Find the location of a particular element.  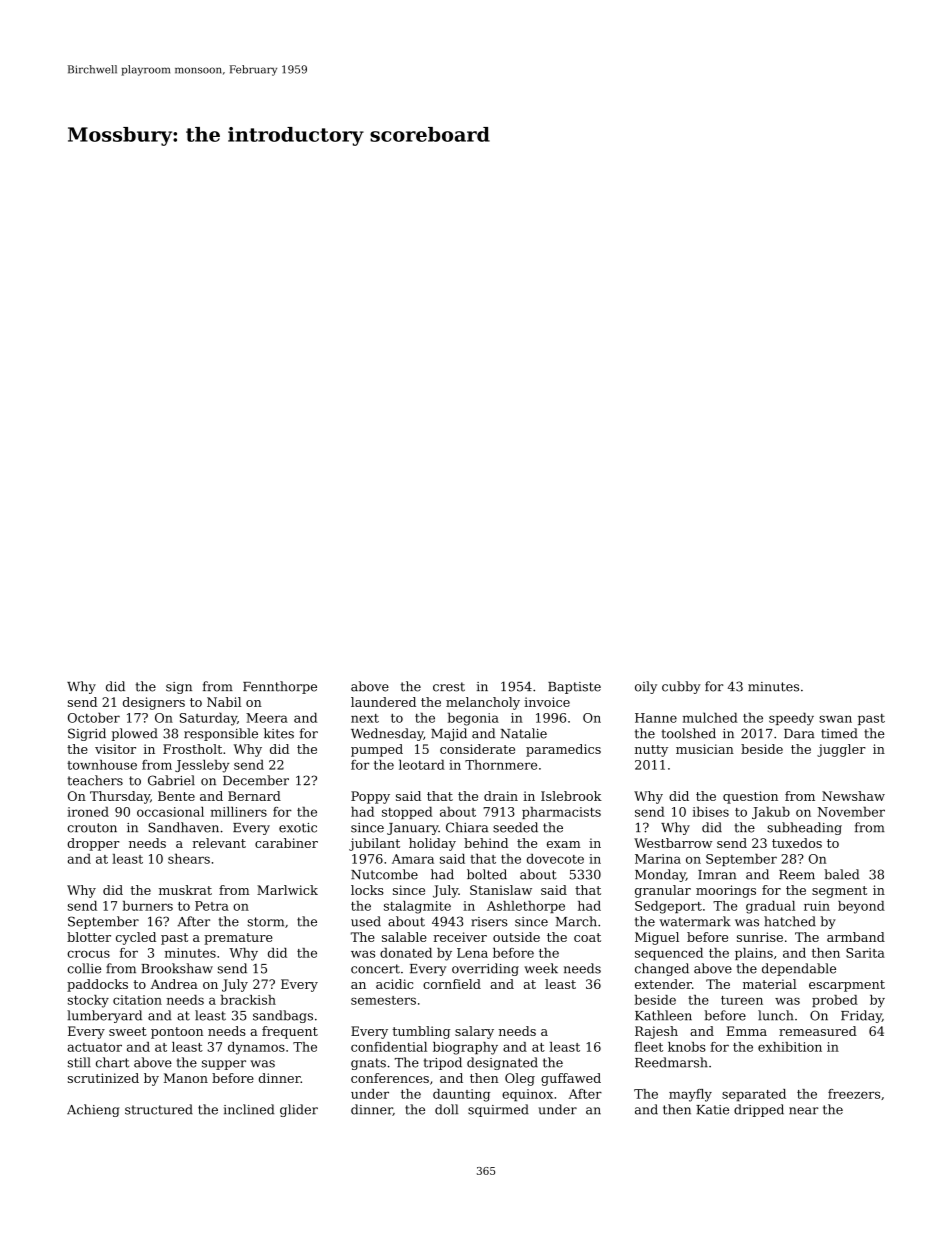

Achieng is located at coordinates (93, 1110).
